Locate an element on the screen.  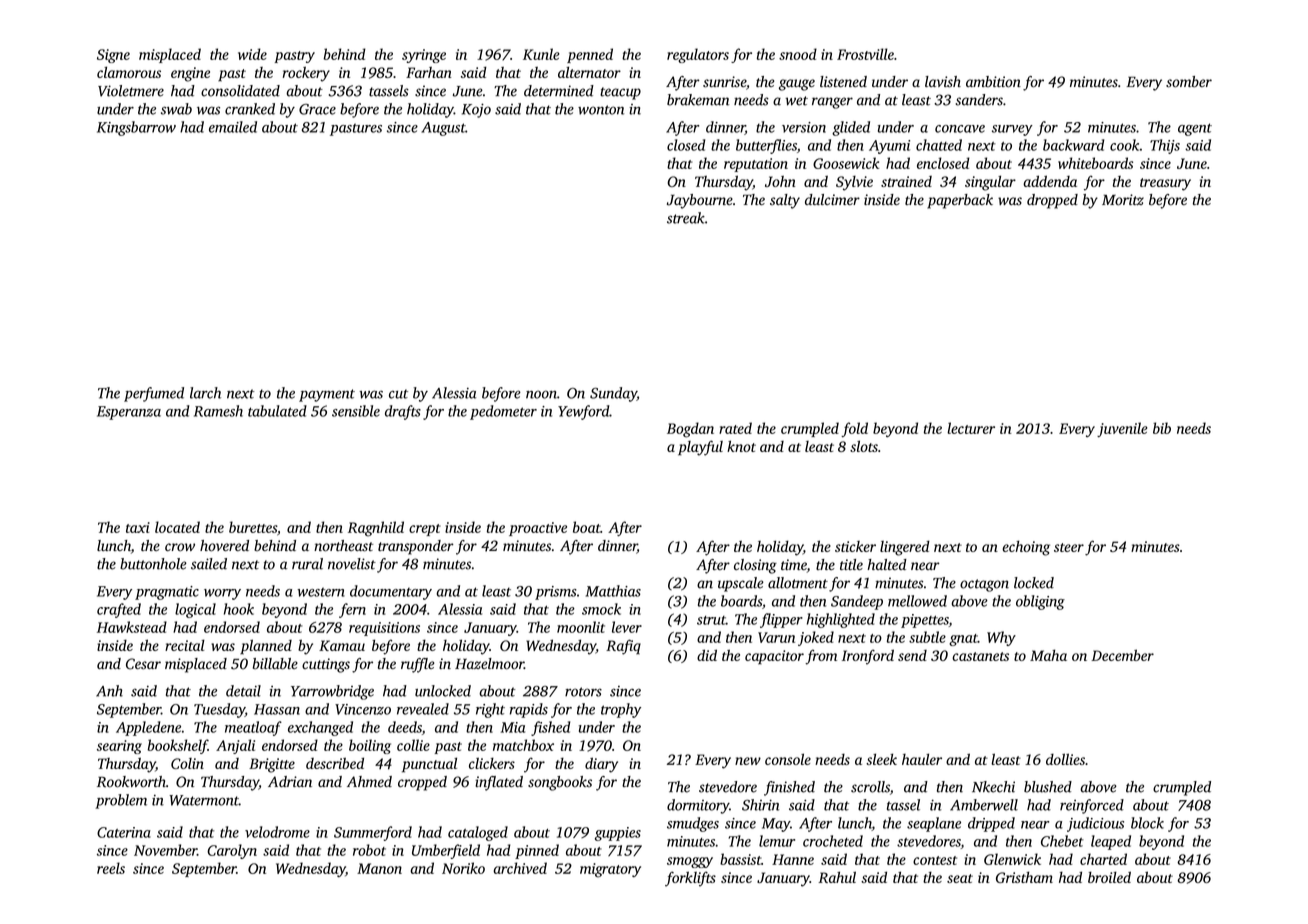
Manon is located at coordinates (379, 868).
